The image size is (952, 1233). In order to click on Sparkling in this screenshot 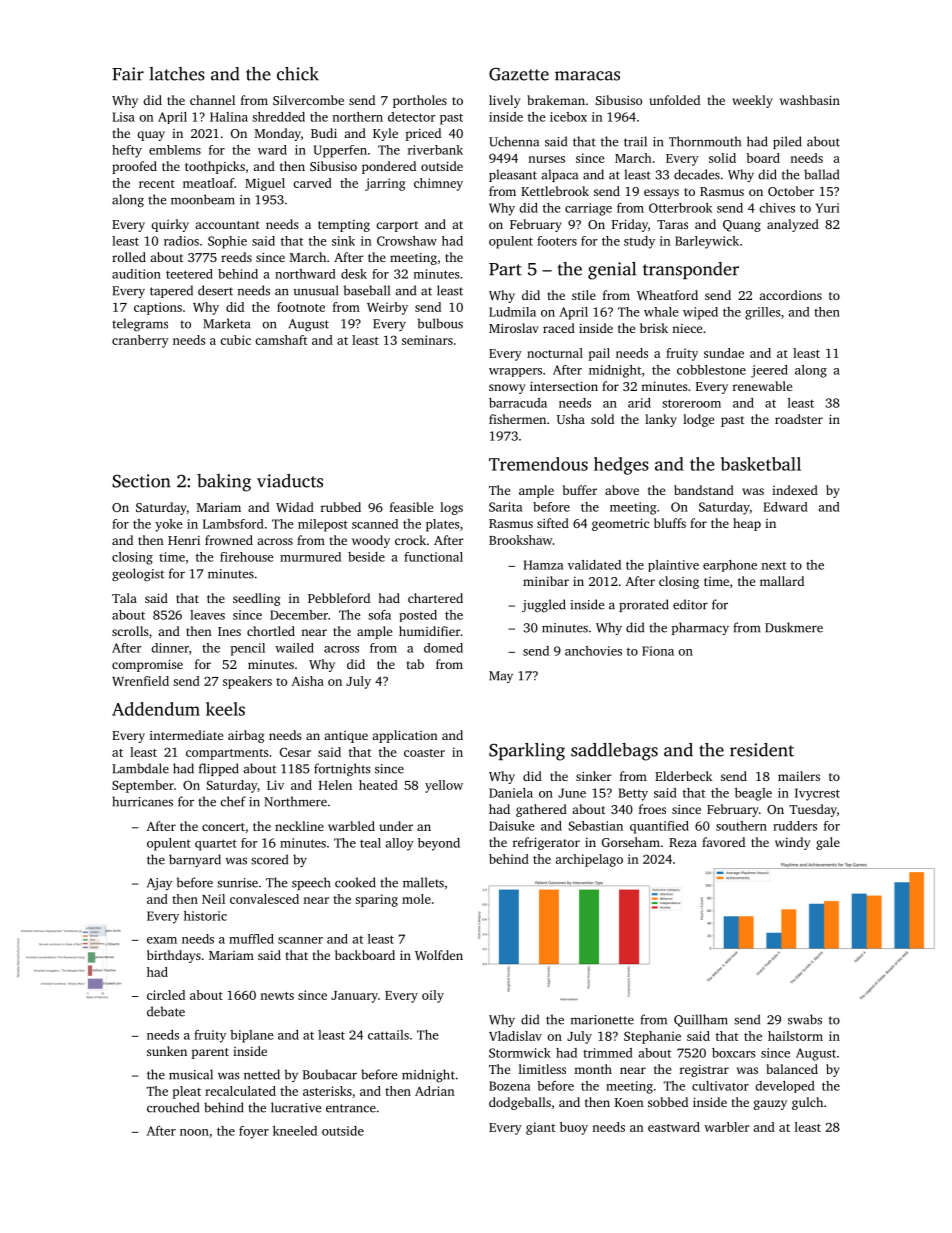, I will do `click(527, 752)`.
